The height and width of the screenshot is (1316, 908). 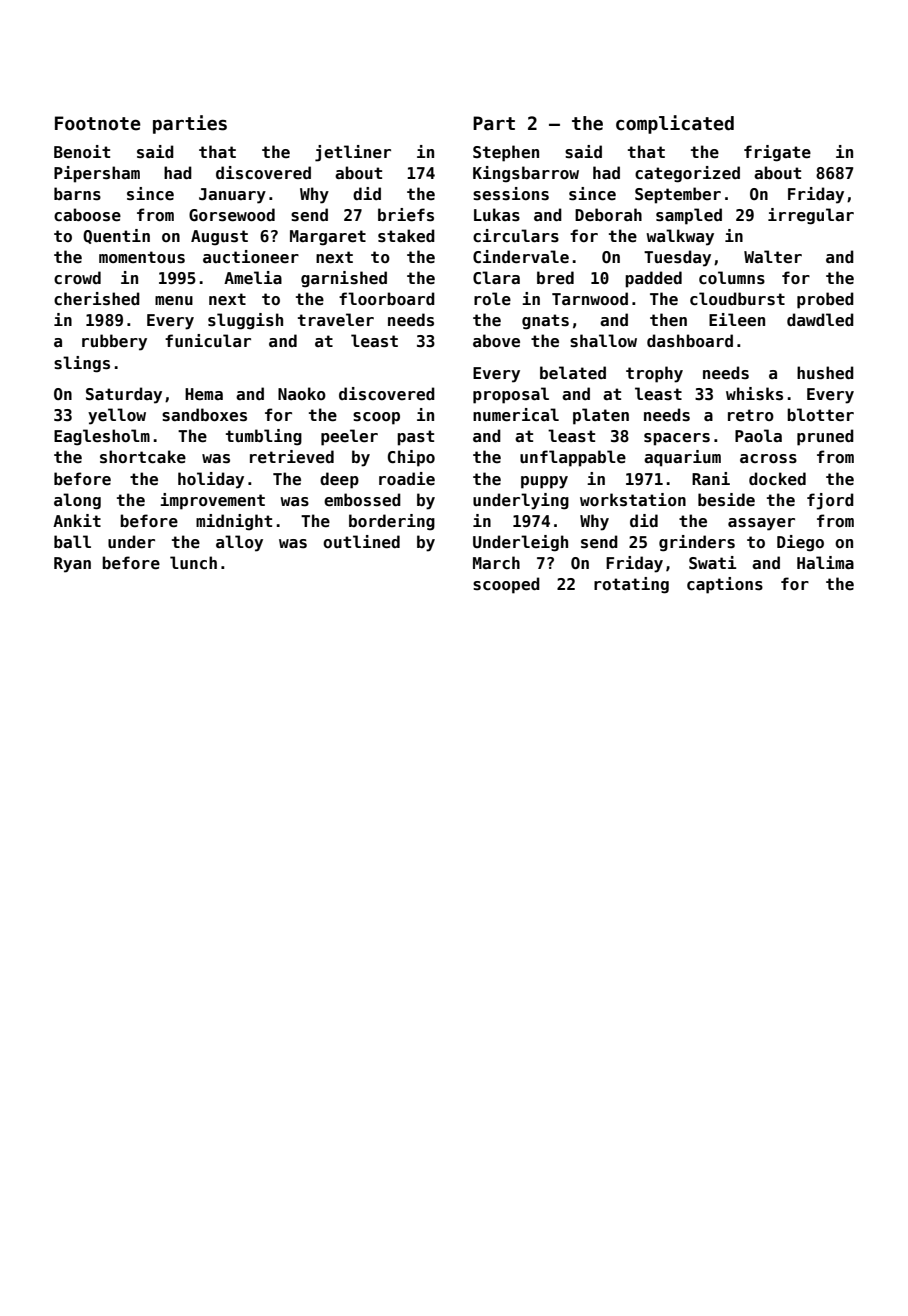 I want to click on momentous, so click(x=142, y=257).
